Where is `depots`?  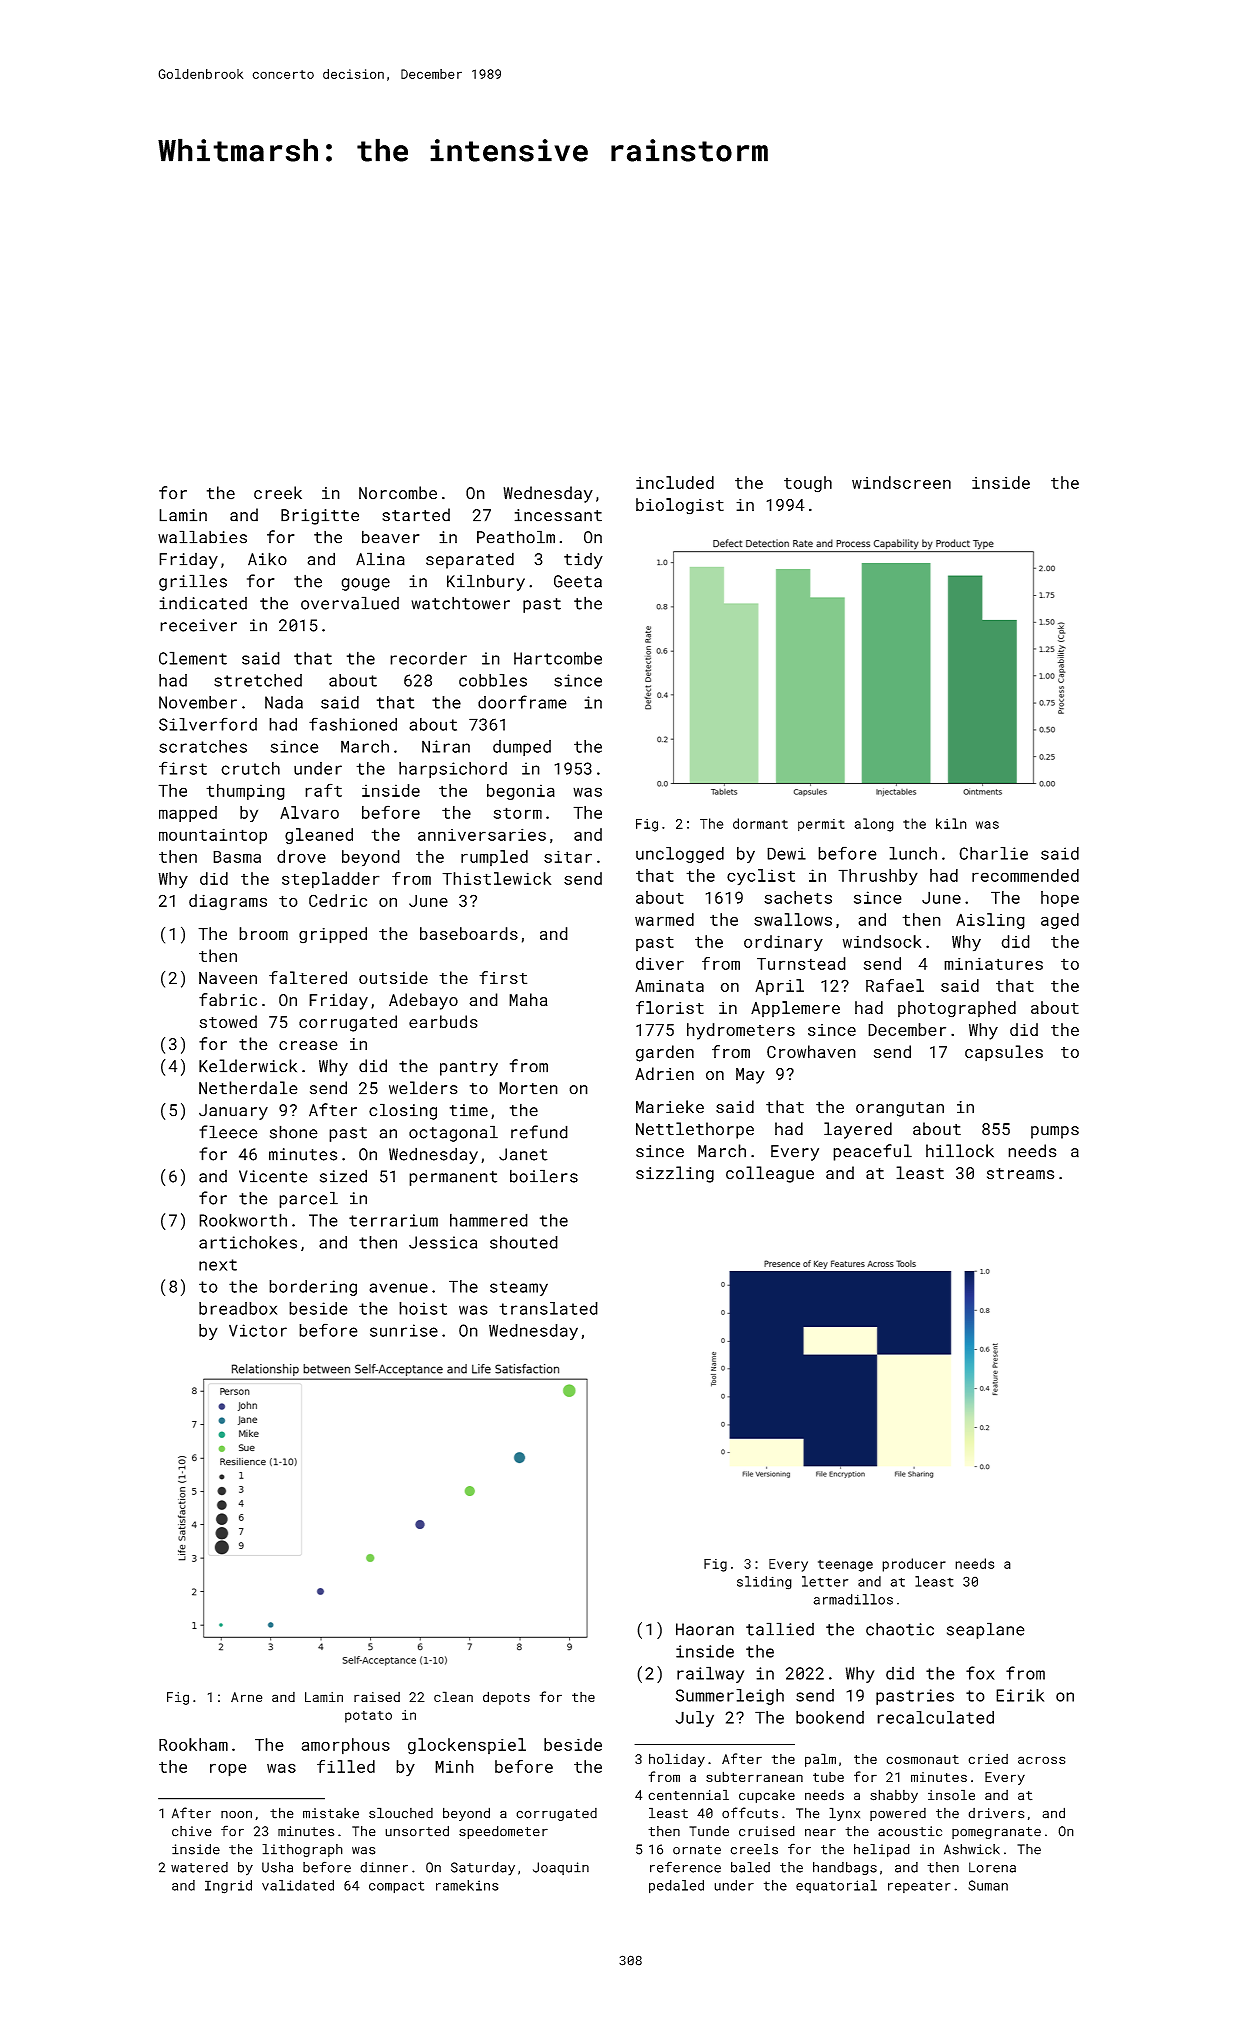
depots is located at coordinates (506, 1698).
